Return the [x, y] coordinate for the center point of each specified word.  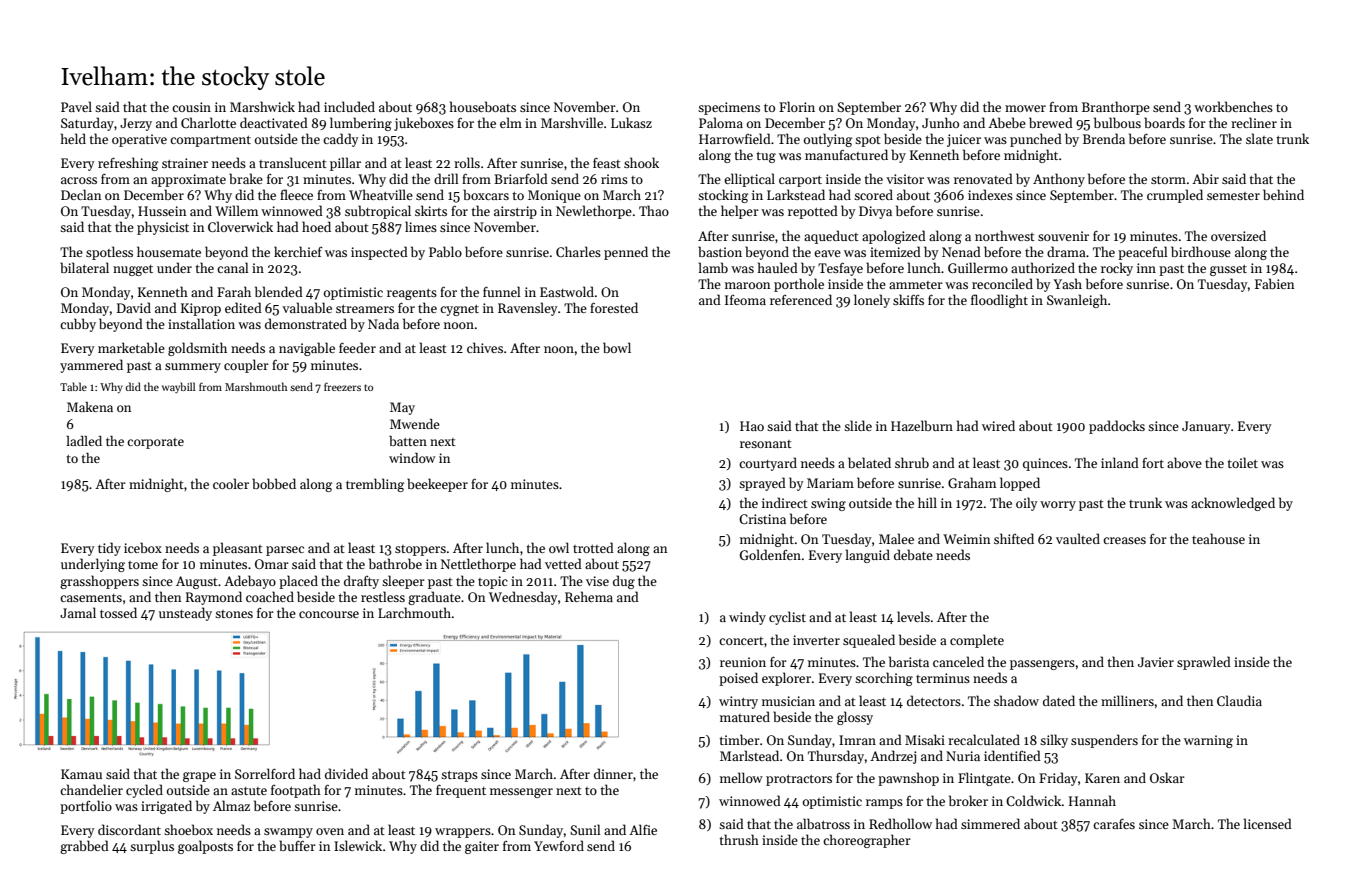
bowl [617, 347]
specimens [729, 108]
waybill [178, 387]
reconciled [1002, 283]
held [73, 138]
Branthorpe [1116, 108]
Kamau [81, 774]
